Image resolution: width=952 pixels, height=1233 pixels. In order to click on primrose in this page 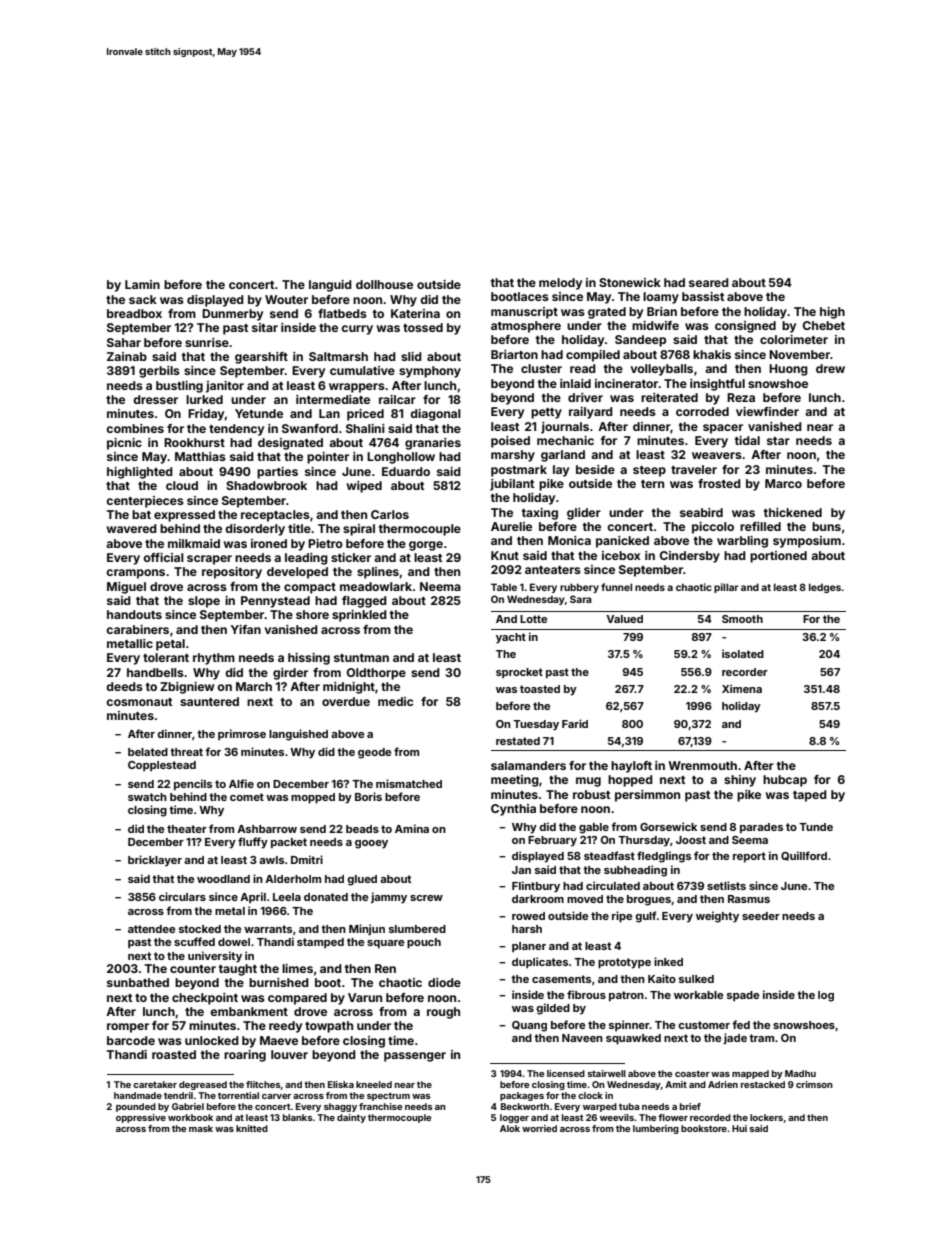, I will do `click(242, 735)`.
